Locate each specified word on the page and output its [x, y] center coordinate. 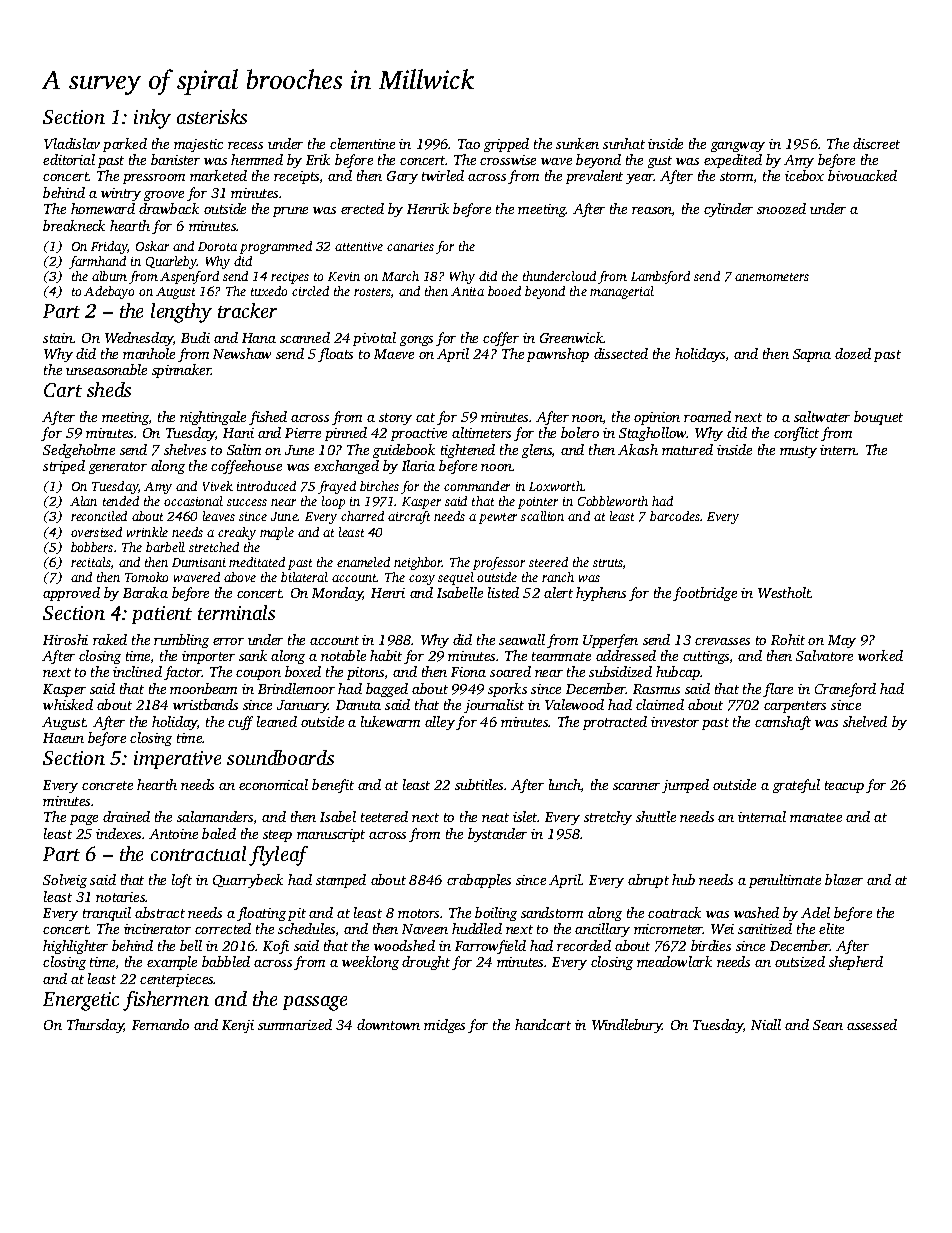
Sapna [812, 355]
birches [379, 486]
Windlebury [627, 1026]
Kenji [238, 1026]
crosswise [508, 160]
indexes [118, 833]
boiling [496, 914]
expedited [733, 161]
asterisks [212, 116]
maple [277, 533]
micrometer [668, 929]
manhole [149, 353]
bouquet [878, 418]
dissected [621, 353]
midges [444, 1026]
